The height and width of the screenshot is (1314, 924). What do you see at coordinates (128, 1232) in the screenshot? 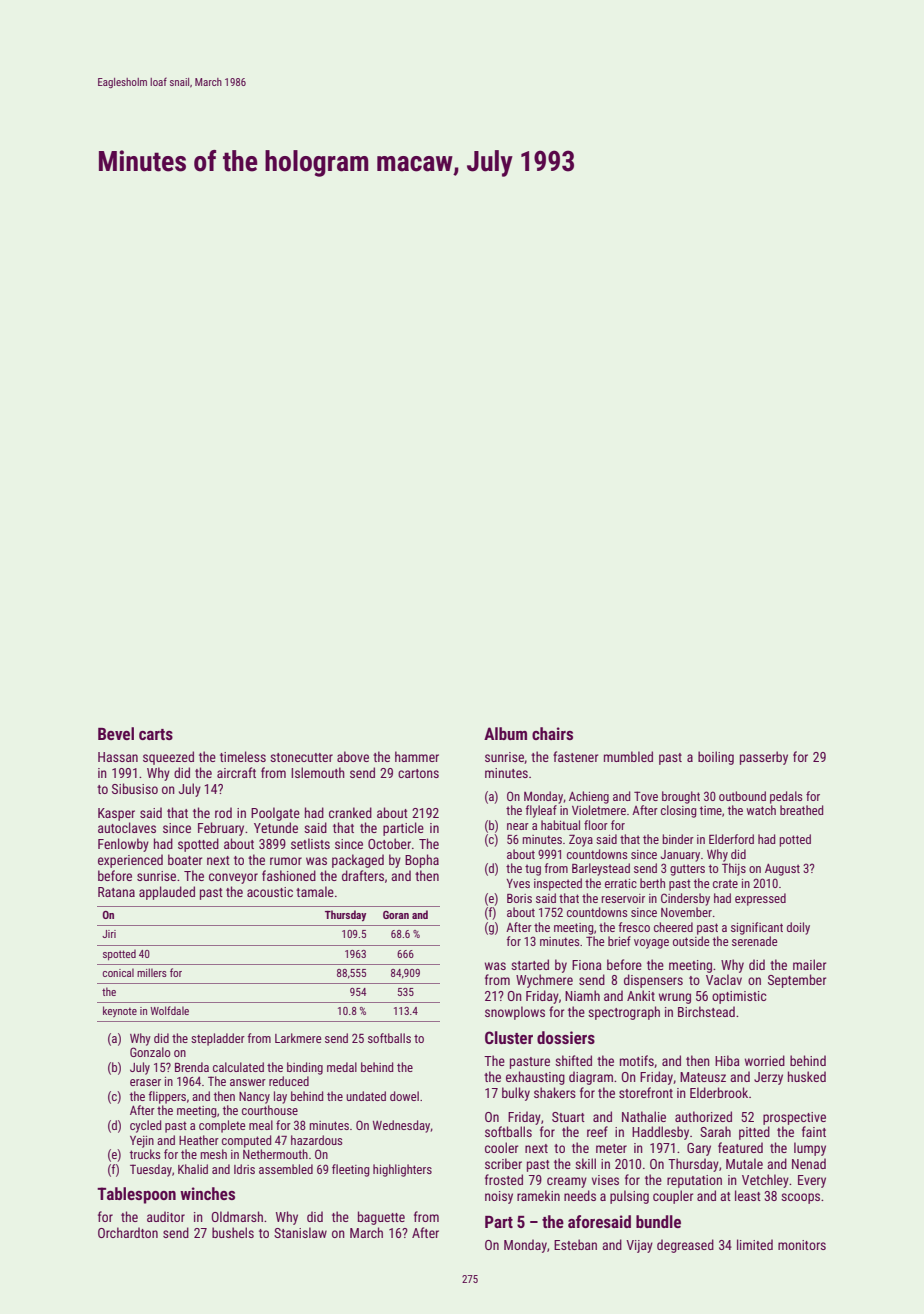
I see `Orchardton` at bounding box center [128, 1232].
